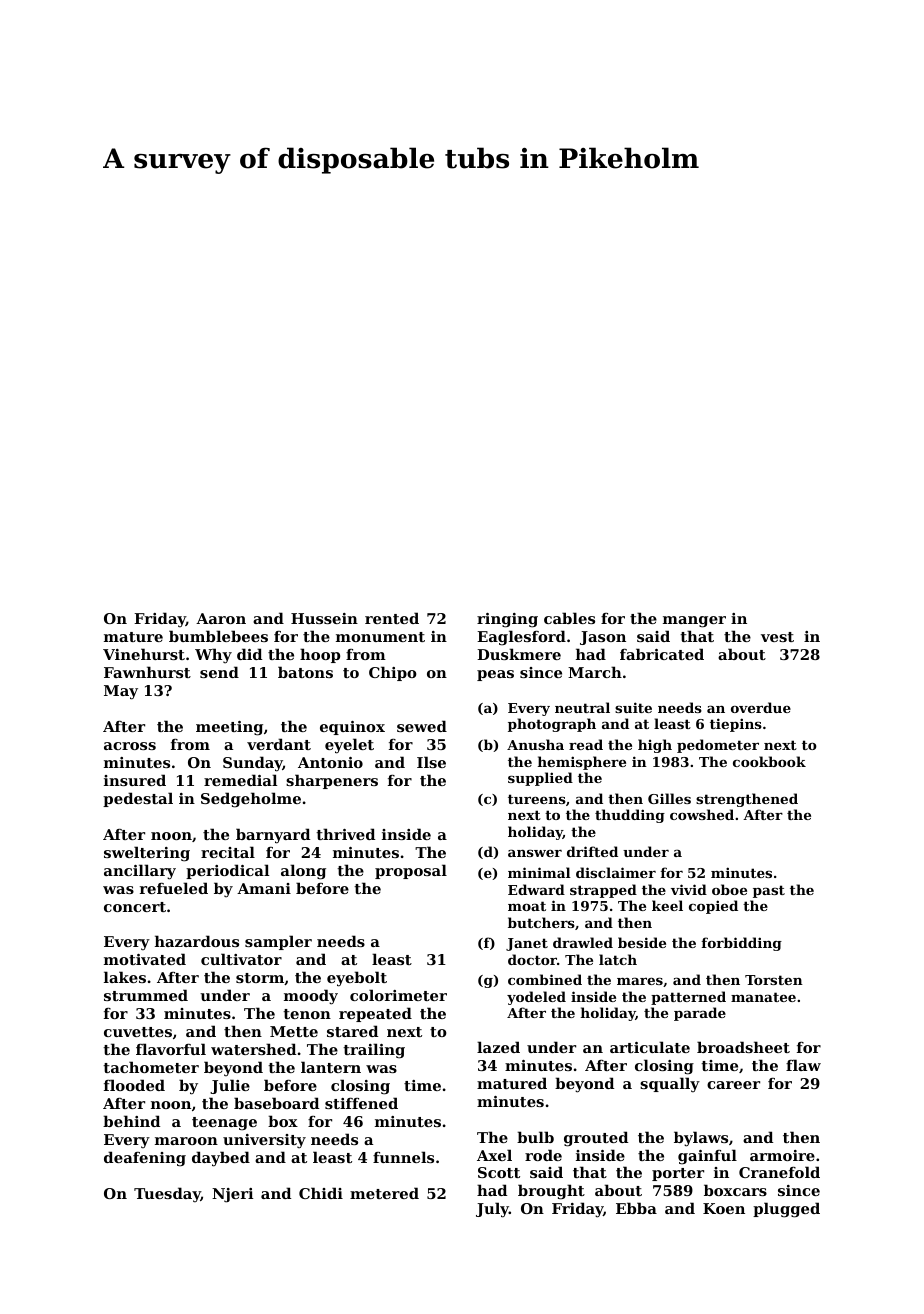 This page has height=1314, width=924. I want to click on Tuesday, so click(167, 1195).
